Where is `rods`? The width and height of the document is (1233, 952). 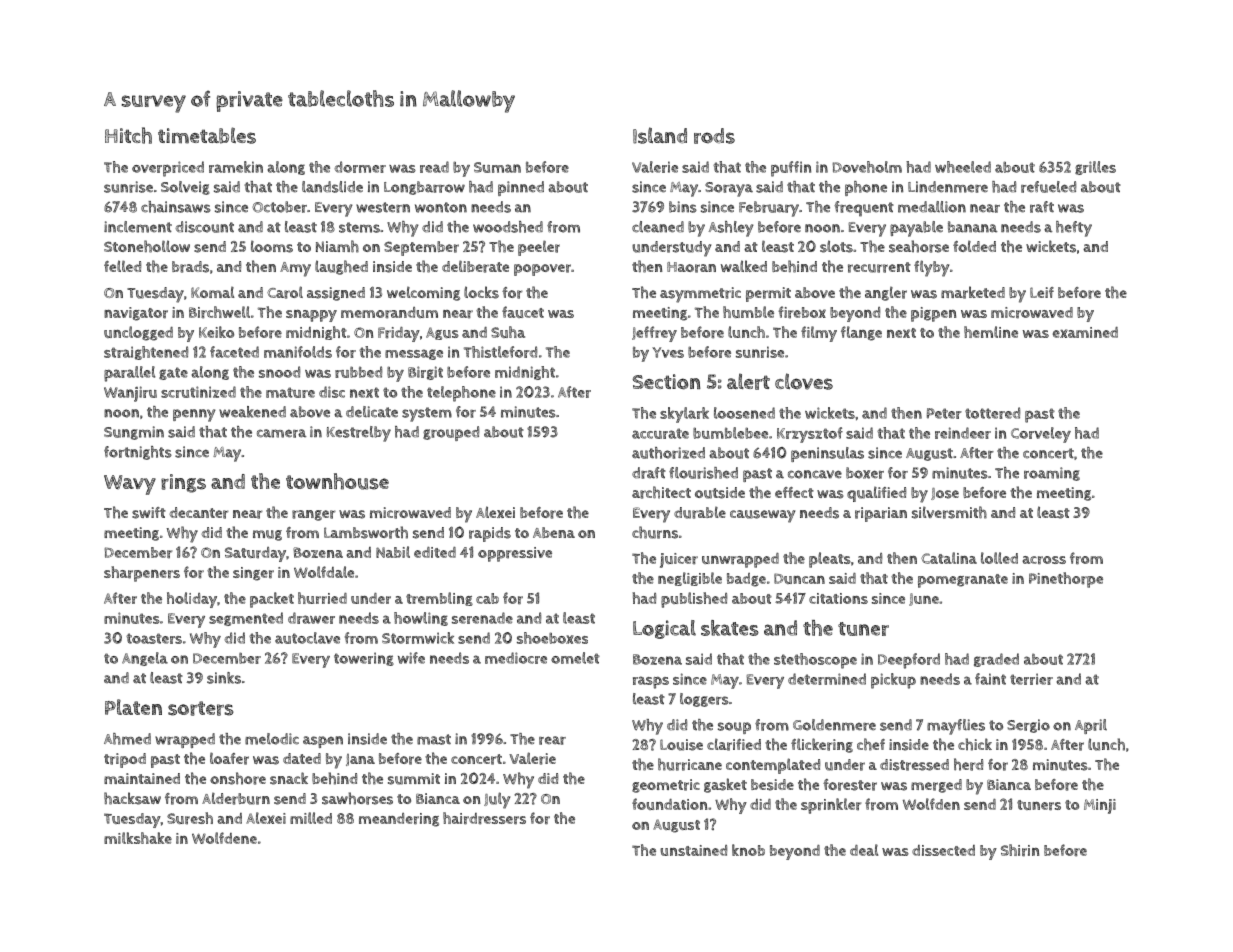 rods is located at coordinates (714, 136).
